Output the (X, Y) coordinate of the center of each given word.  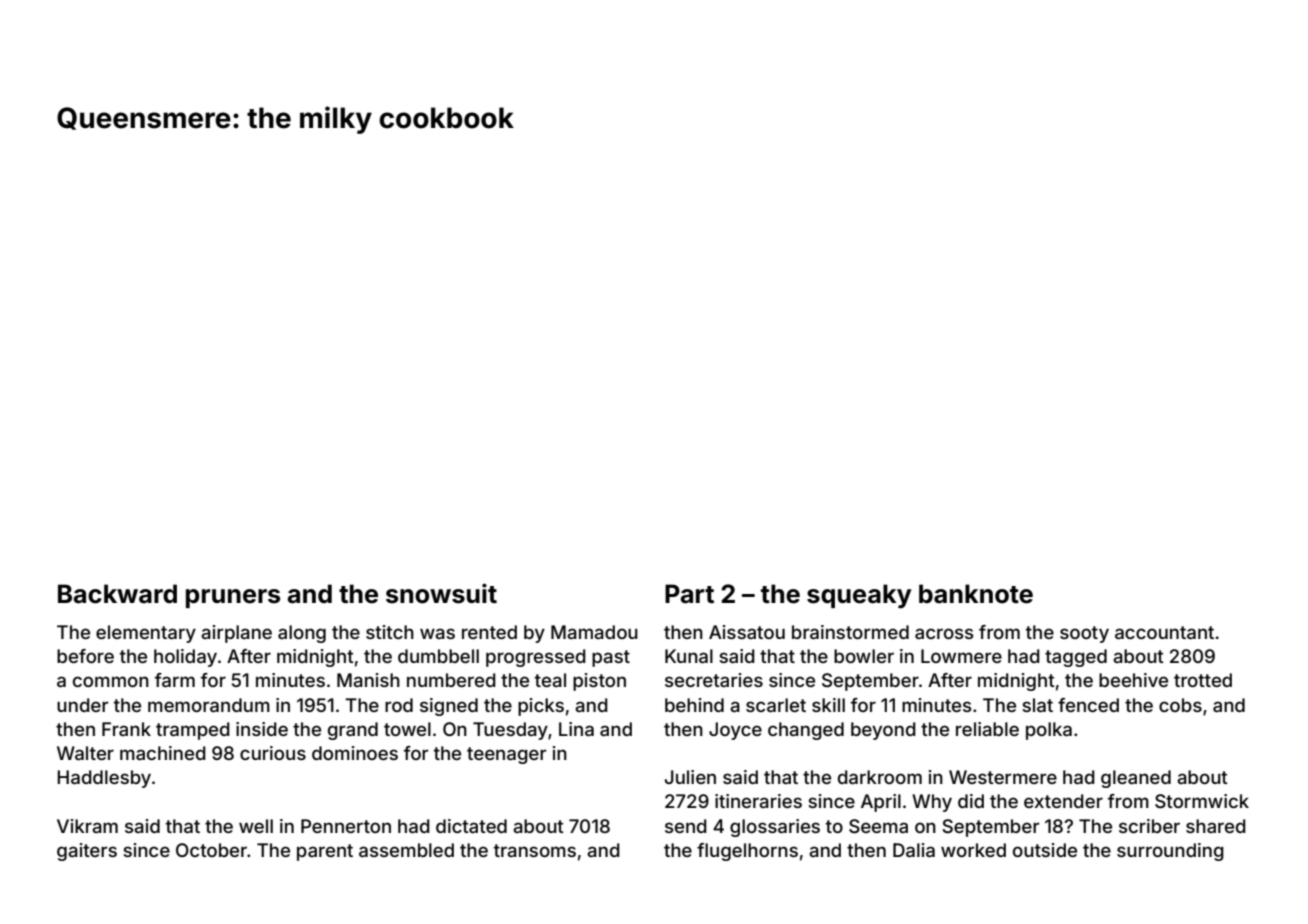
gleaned (1136, 779)
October (211, 850)
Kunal (689, 656)
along (302, 634)
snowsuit (441, 593)
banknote (976, 594)
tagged (1076, 658)
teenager (506, 755)
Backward (117, 594)
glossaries (775, 828)
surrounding (1170, 852)
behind (694, 705)
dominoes (355, 753)
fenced (1088, 705)
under (82, 705)
